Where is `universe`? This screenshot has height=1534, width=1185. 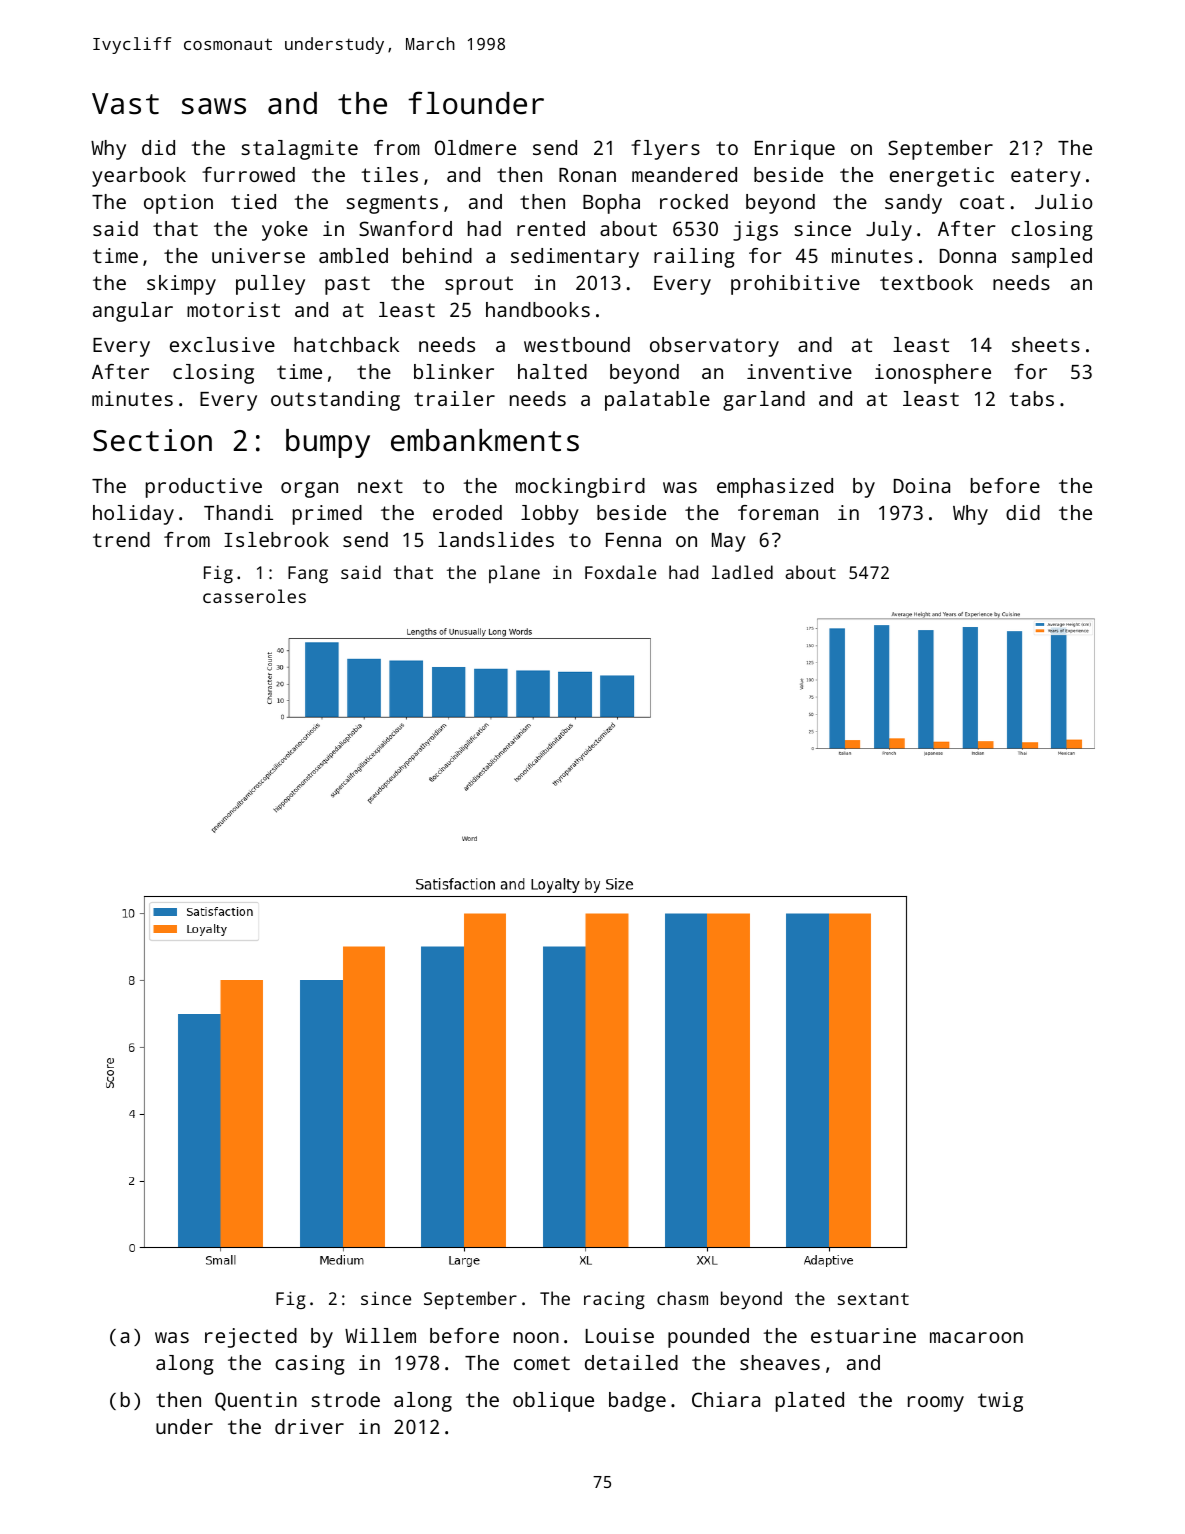 universe is located at coordinates (258, 255).
